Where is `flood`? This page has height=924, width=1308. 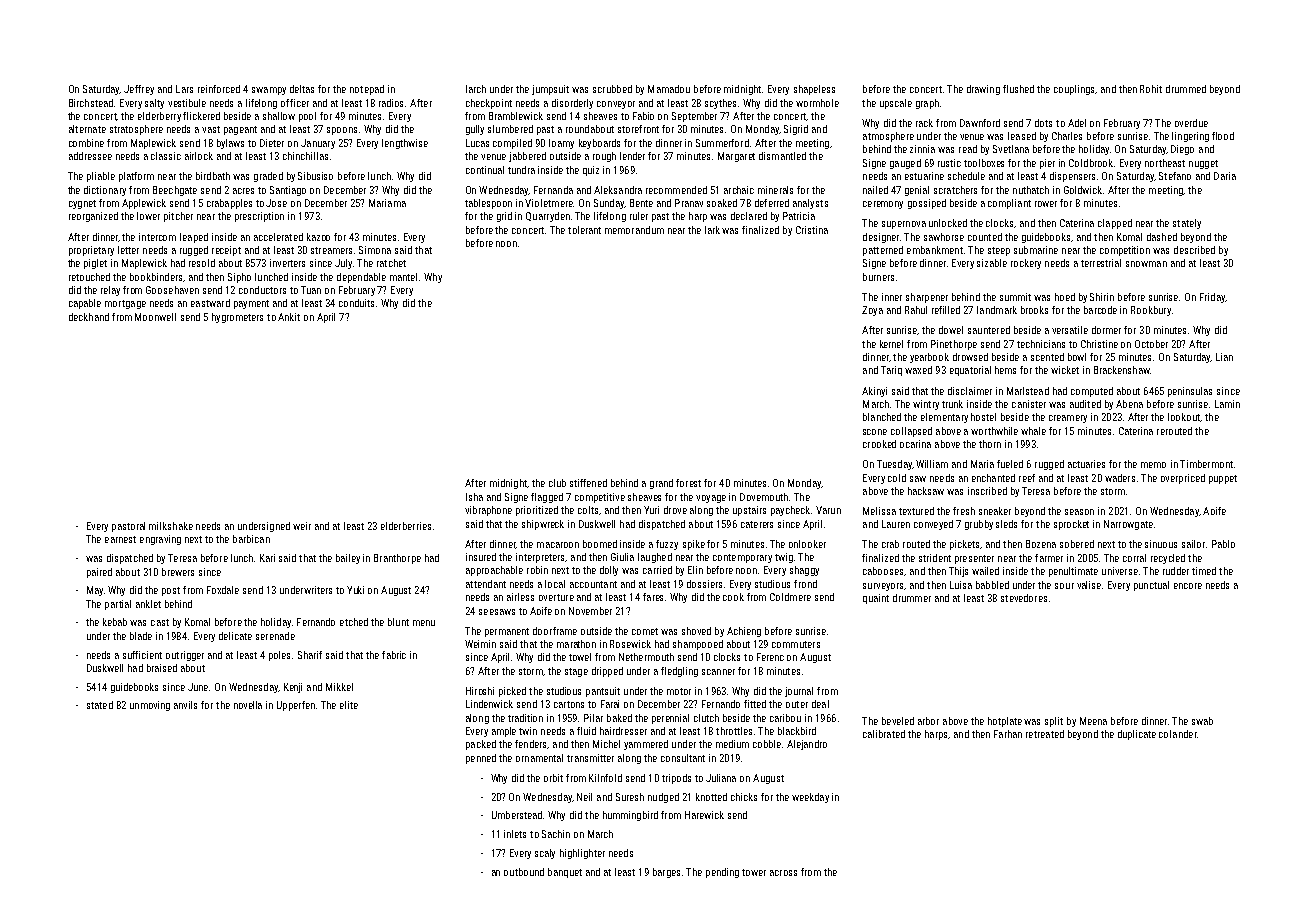
flood is located at coordinates (1223, 136).
